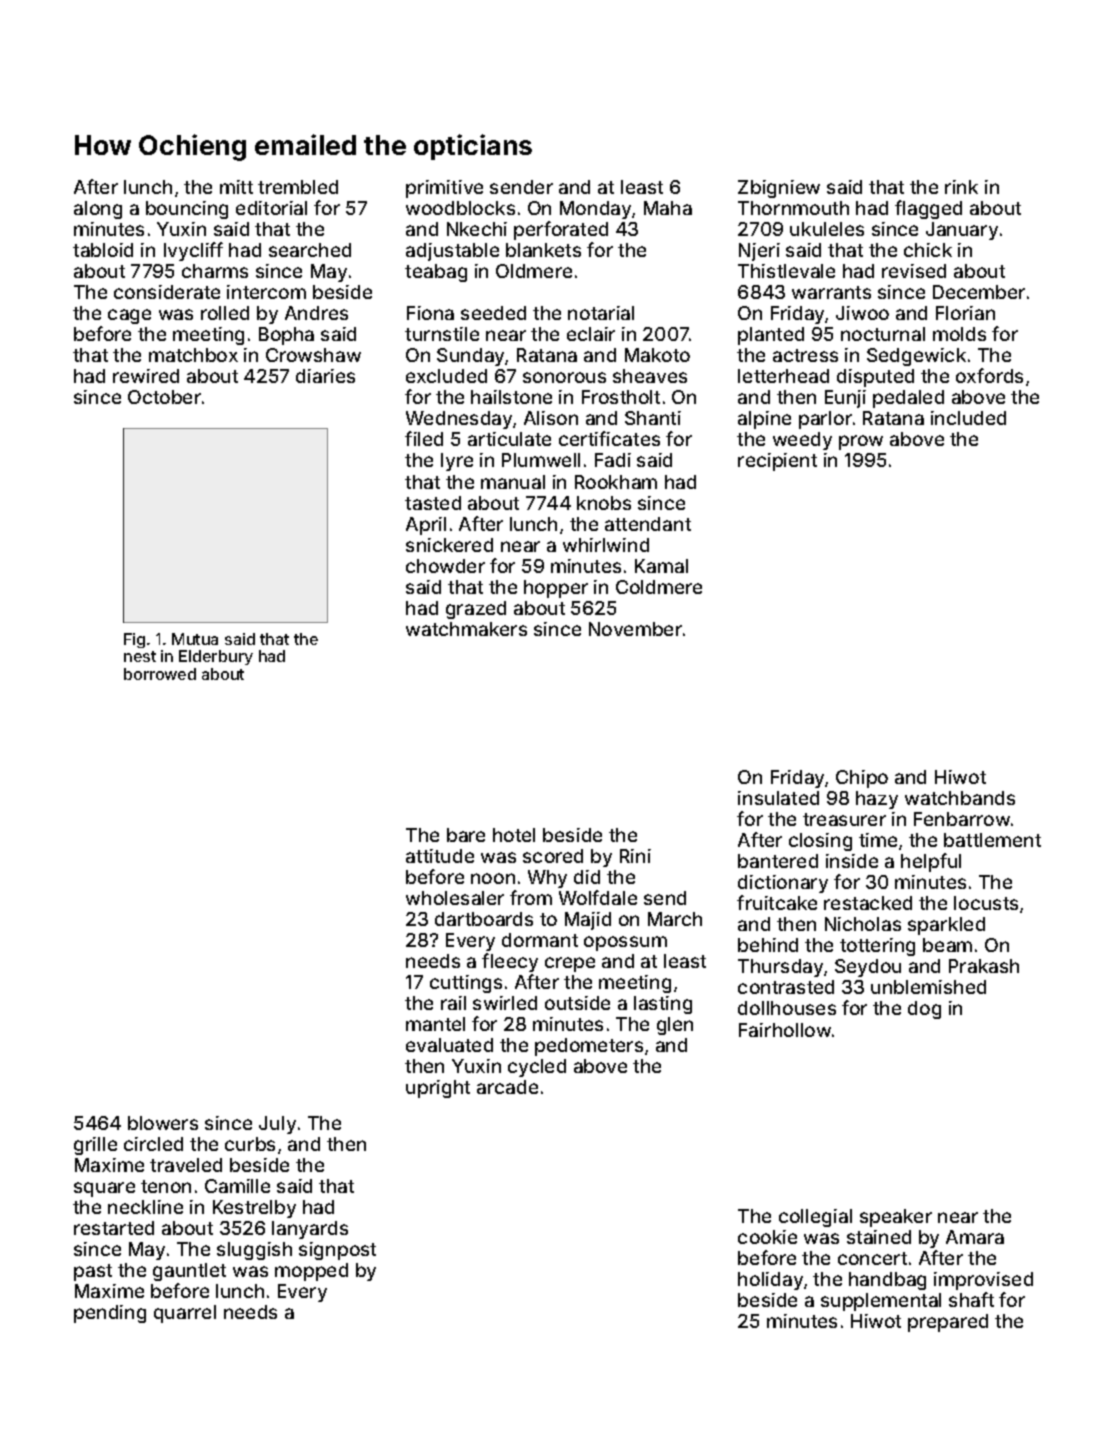 The width and height of the image is (1116, 1444). Describe the element at coordinates (868, 968) in the image. I see `Seydou` at that location.
